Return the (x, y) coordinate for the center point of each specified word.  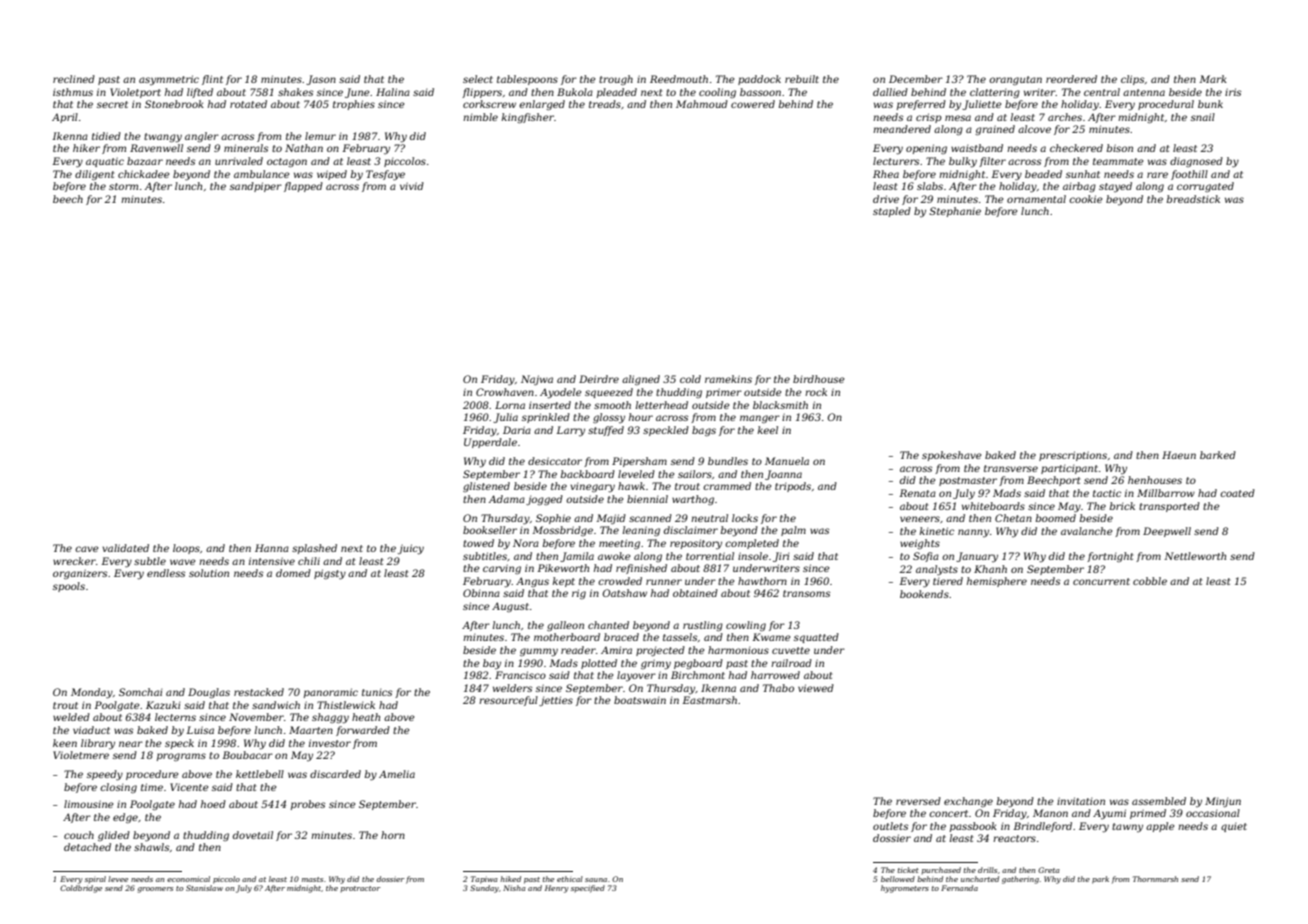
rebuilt (802, 79)
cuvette (791, 650)
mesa (958, 118)
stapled (892, 212)
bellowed (898, 879)
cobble (1150, 581)
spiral (95, 879)
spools (69, 587)
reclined (74, 79)
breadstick (1193, 199)
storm (123, 186)
